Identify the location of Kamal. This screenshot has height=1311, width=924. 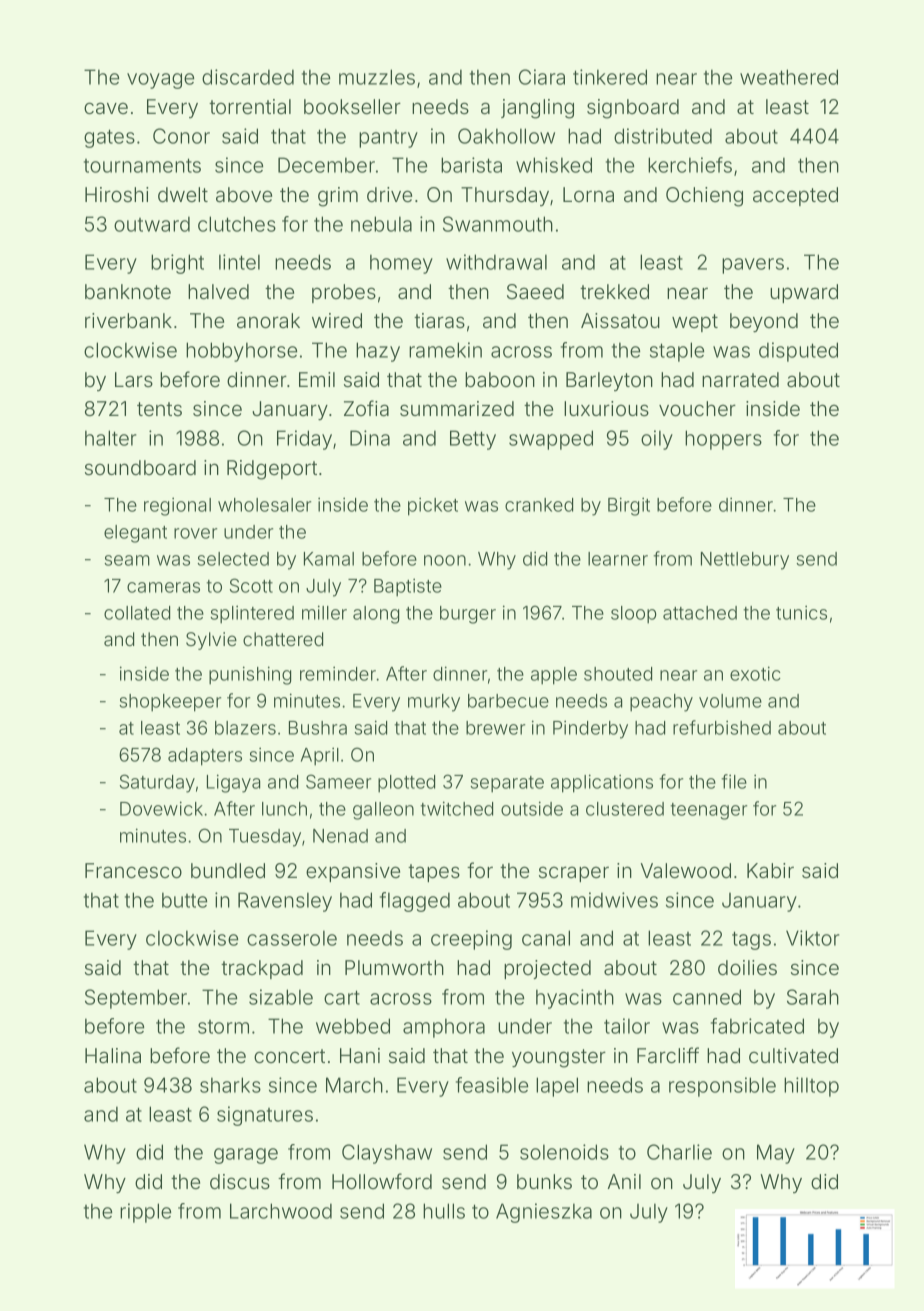
(329, 559).
